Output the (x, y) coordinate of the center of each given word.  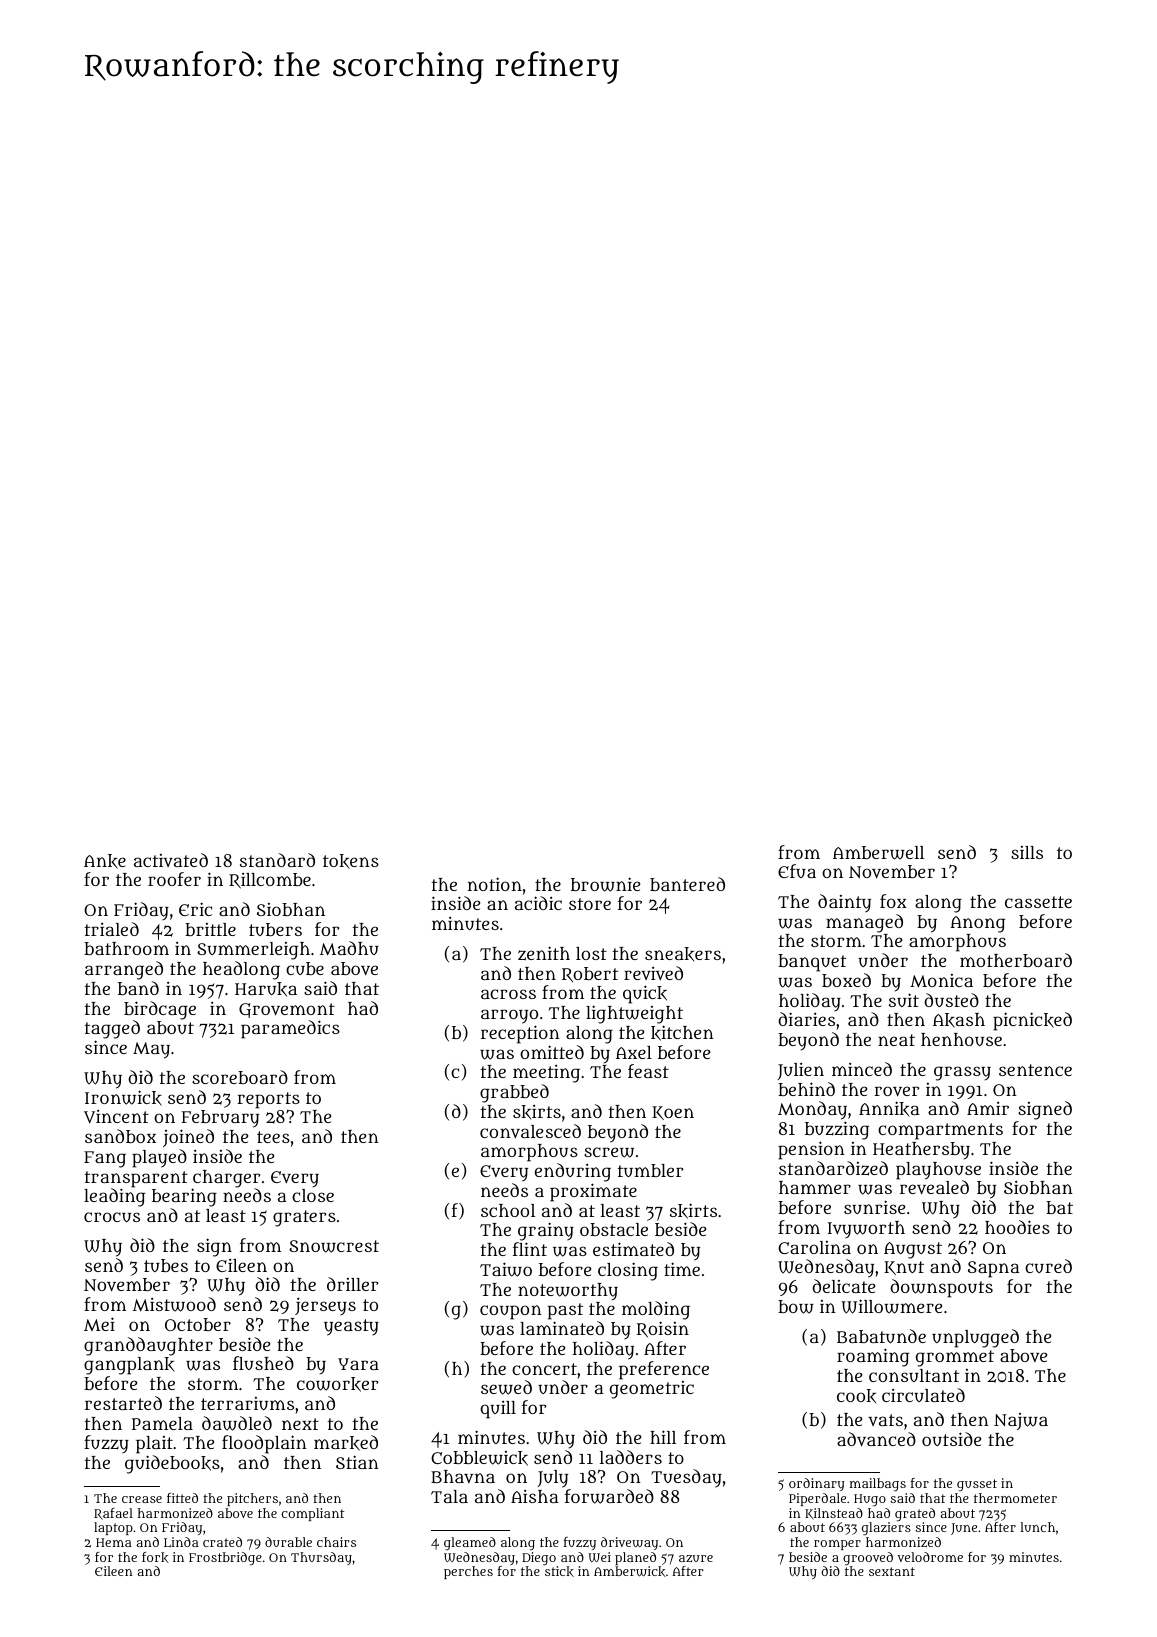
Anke (105, 861)
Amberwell (878, 853)
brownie (605, 884)
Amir (988, 1108)
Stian (357, 1462)
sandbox (120, 1136)
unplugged (975, 1338)
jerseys (325, 1306)
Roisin (663, 1329)
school (508, 1210)
